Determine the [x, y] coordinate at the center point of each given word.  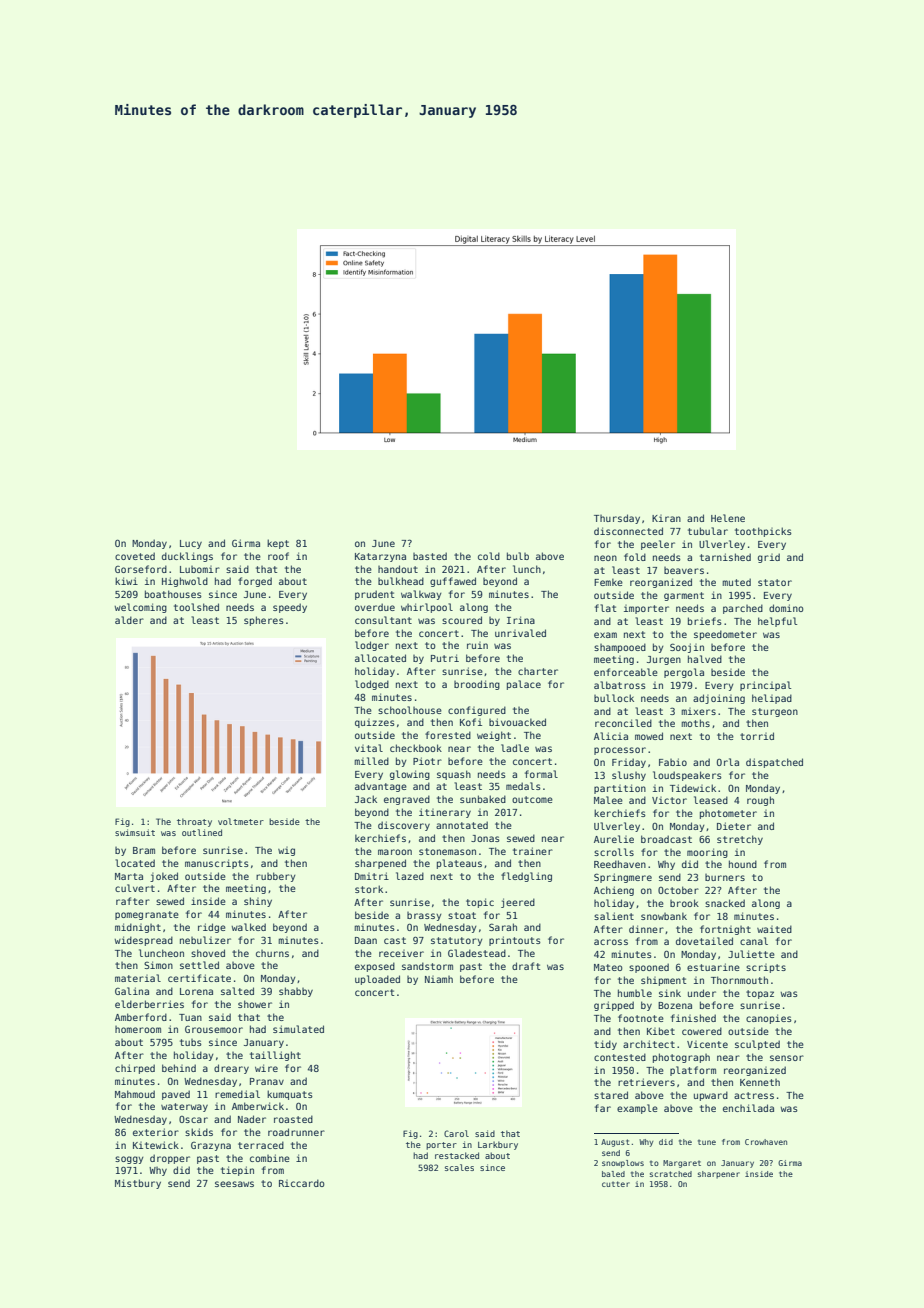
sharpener [719, 1175]
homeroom [138, 1029]
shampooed [620, 648]
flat [605, 608]
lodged [372, 685]
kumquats [290, 1095]
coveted [135, 556]
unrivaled [520, 633]
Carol [456, 1133]
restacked [457, 1155]
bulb [518, 556]
